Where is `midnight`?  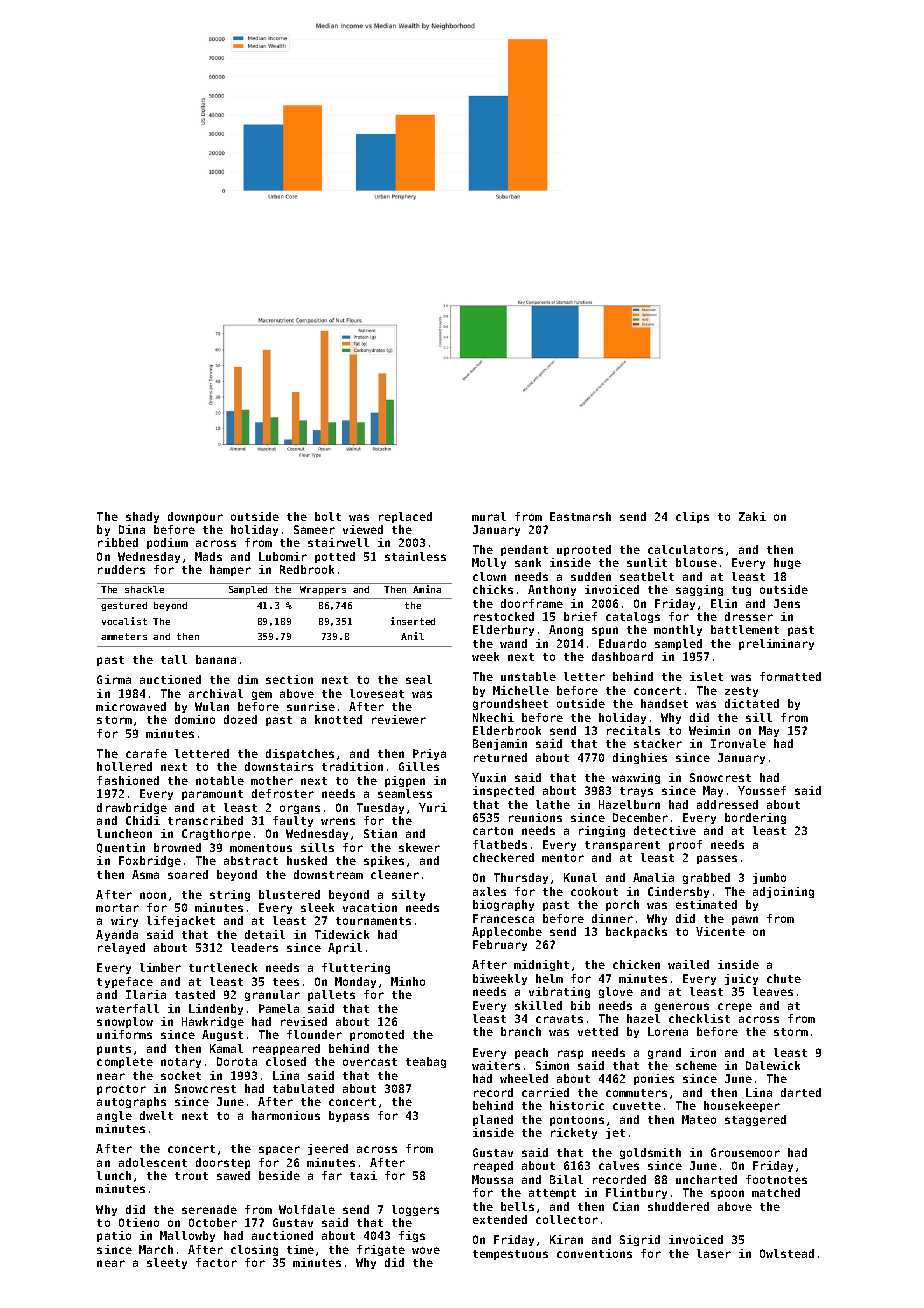
midnight is located at coordinates (541, 965).
